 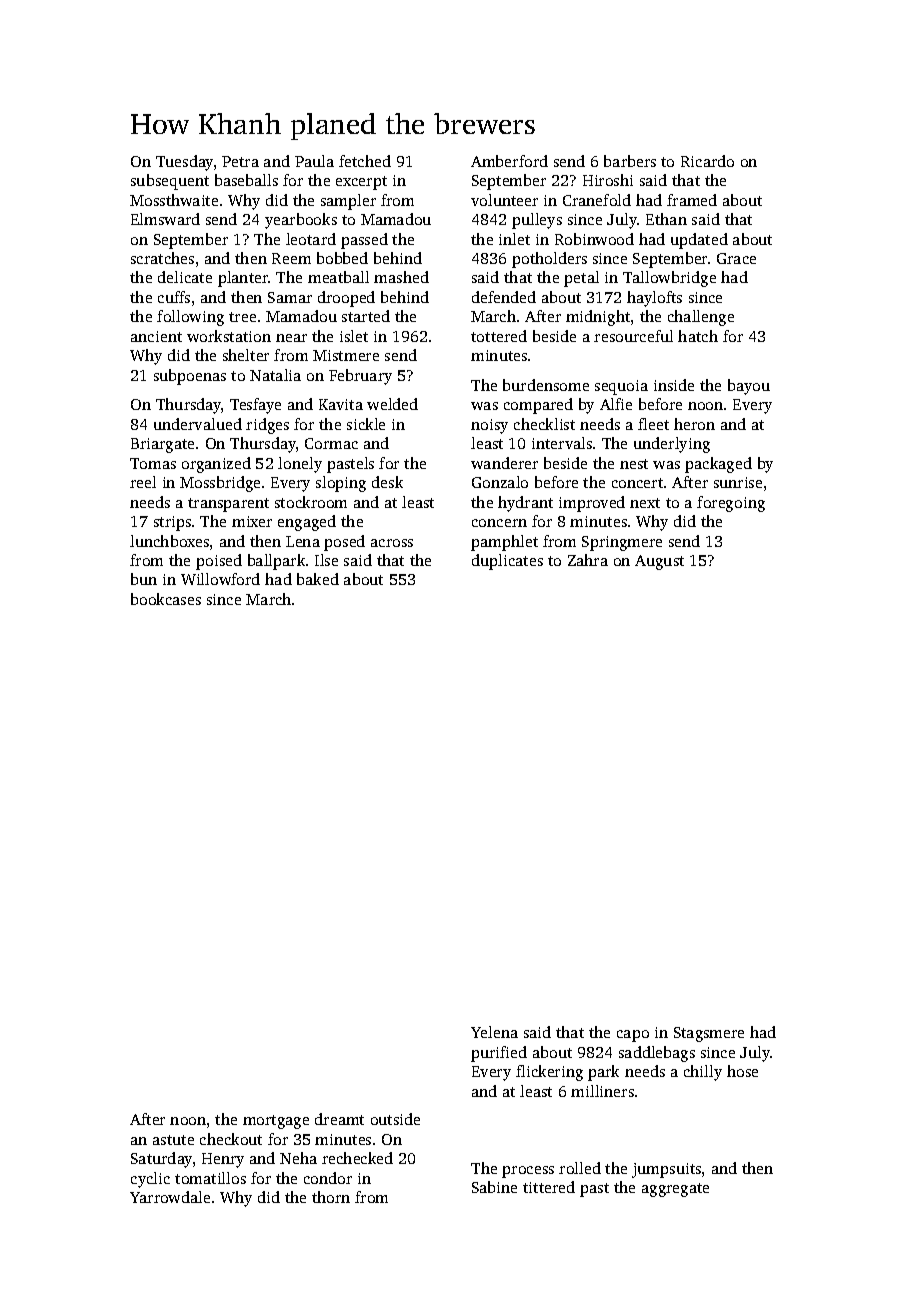 What do you see at coordinates (318, 579) in the page?
I see `baked` at bounding box center [318, 579].
